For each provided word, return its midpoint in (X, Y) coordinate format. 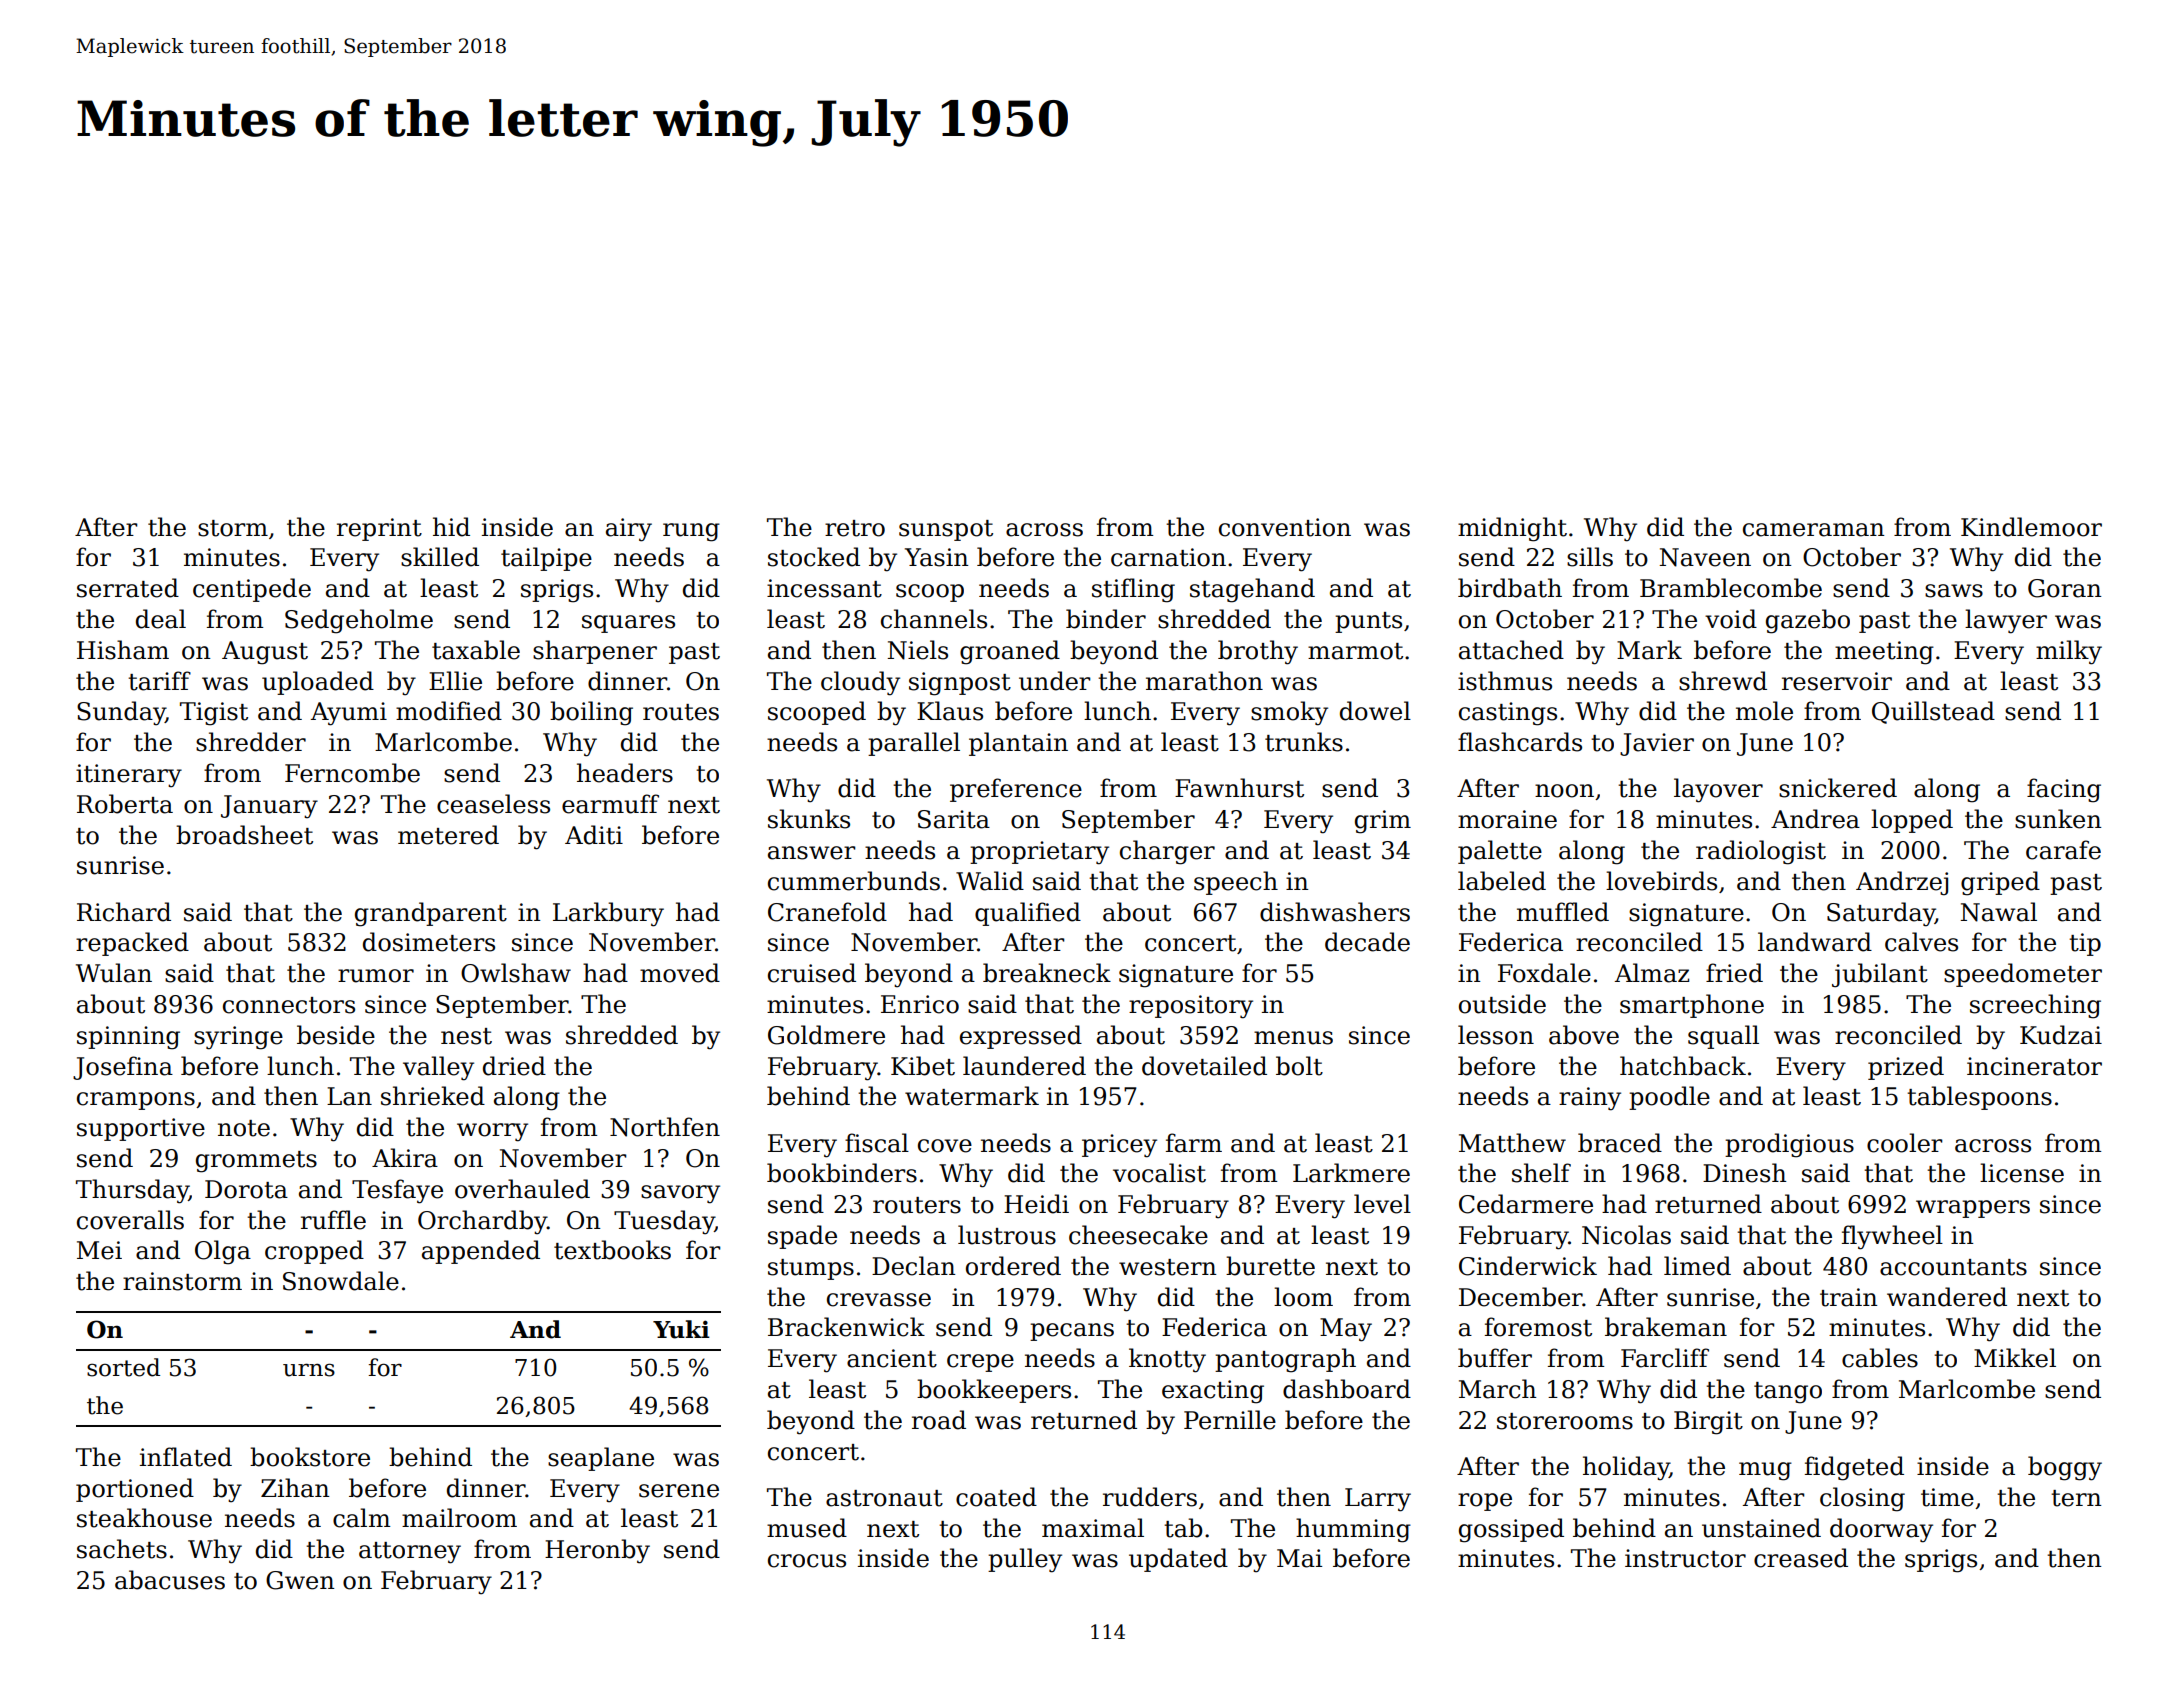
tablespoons (1979, 1098)
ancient (892, 1358)
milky (2069, 652)
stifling (1133, 590)
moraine (1507, 819)
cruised (812, 973)
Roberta (125, 804)
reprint (379, 529)
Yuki (681, 1329)
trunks (1304, 742)
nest (466, 1036)
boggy (2065, 1468)
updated (1178, 1560)
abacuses (170, 1580)
